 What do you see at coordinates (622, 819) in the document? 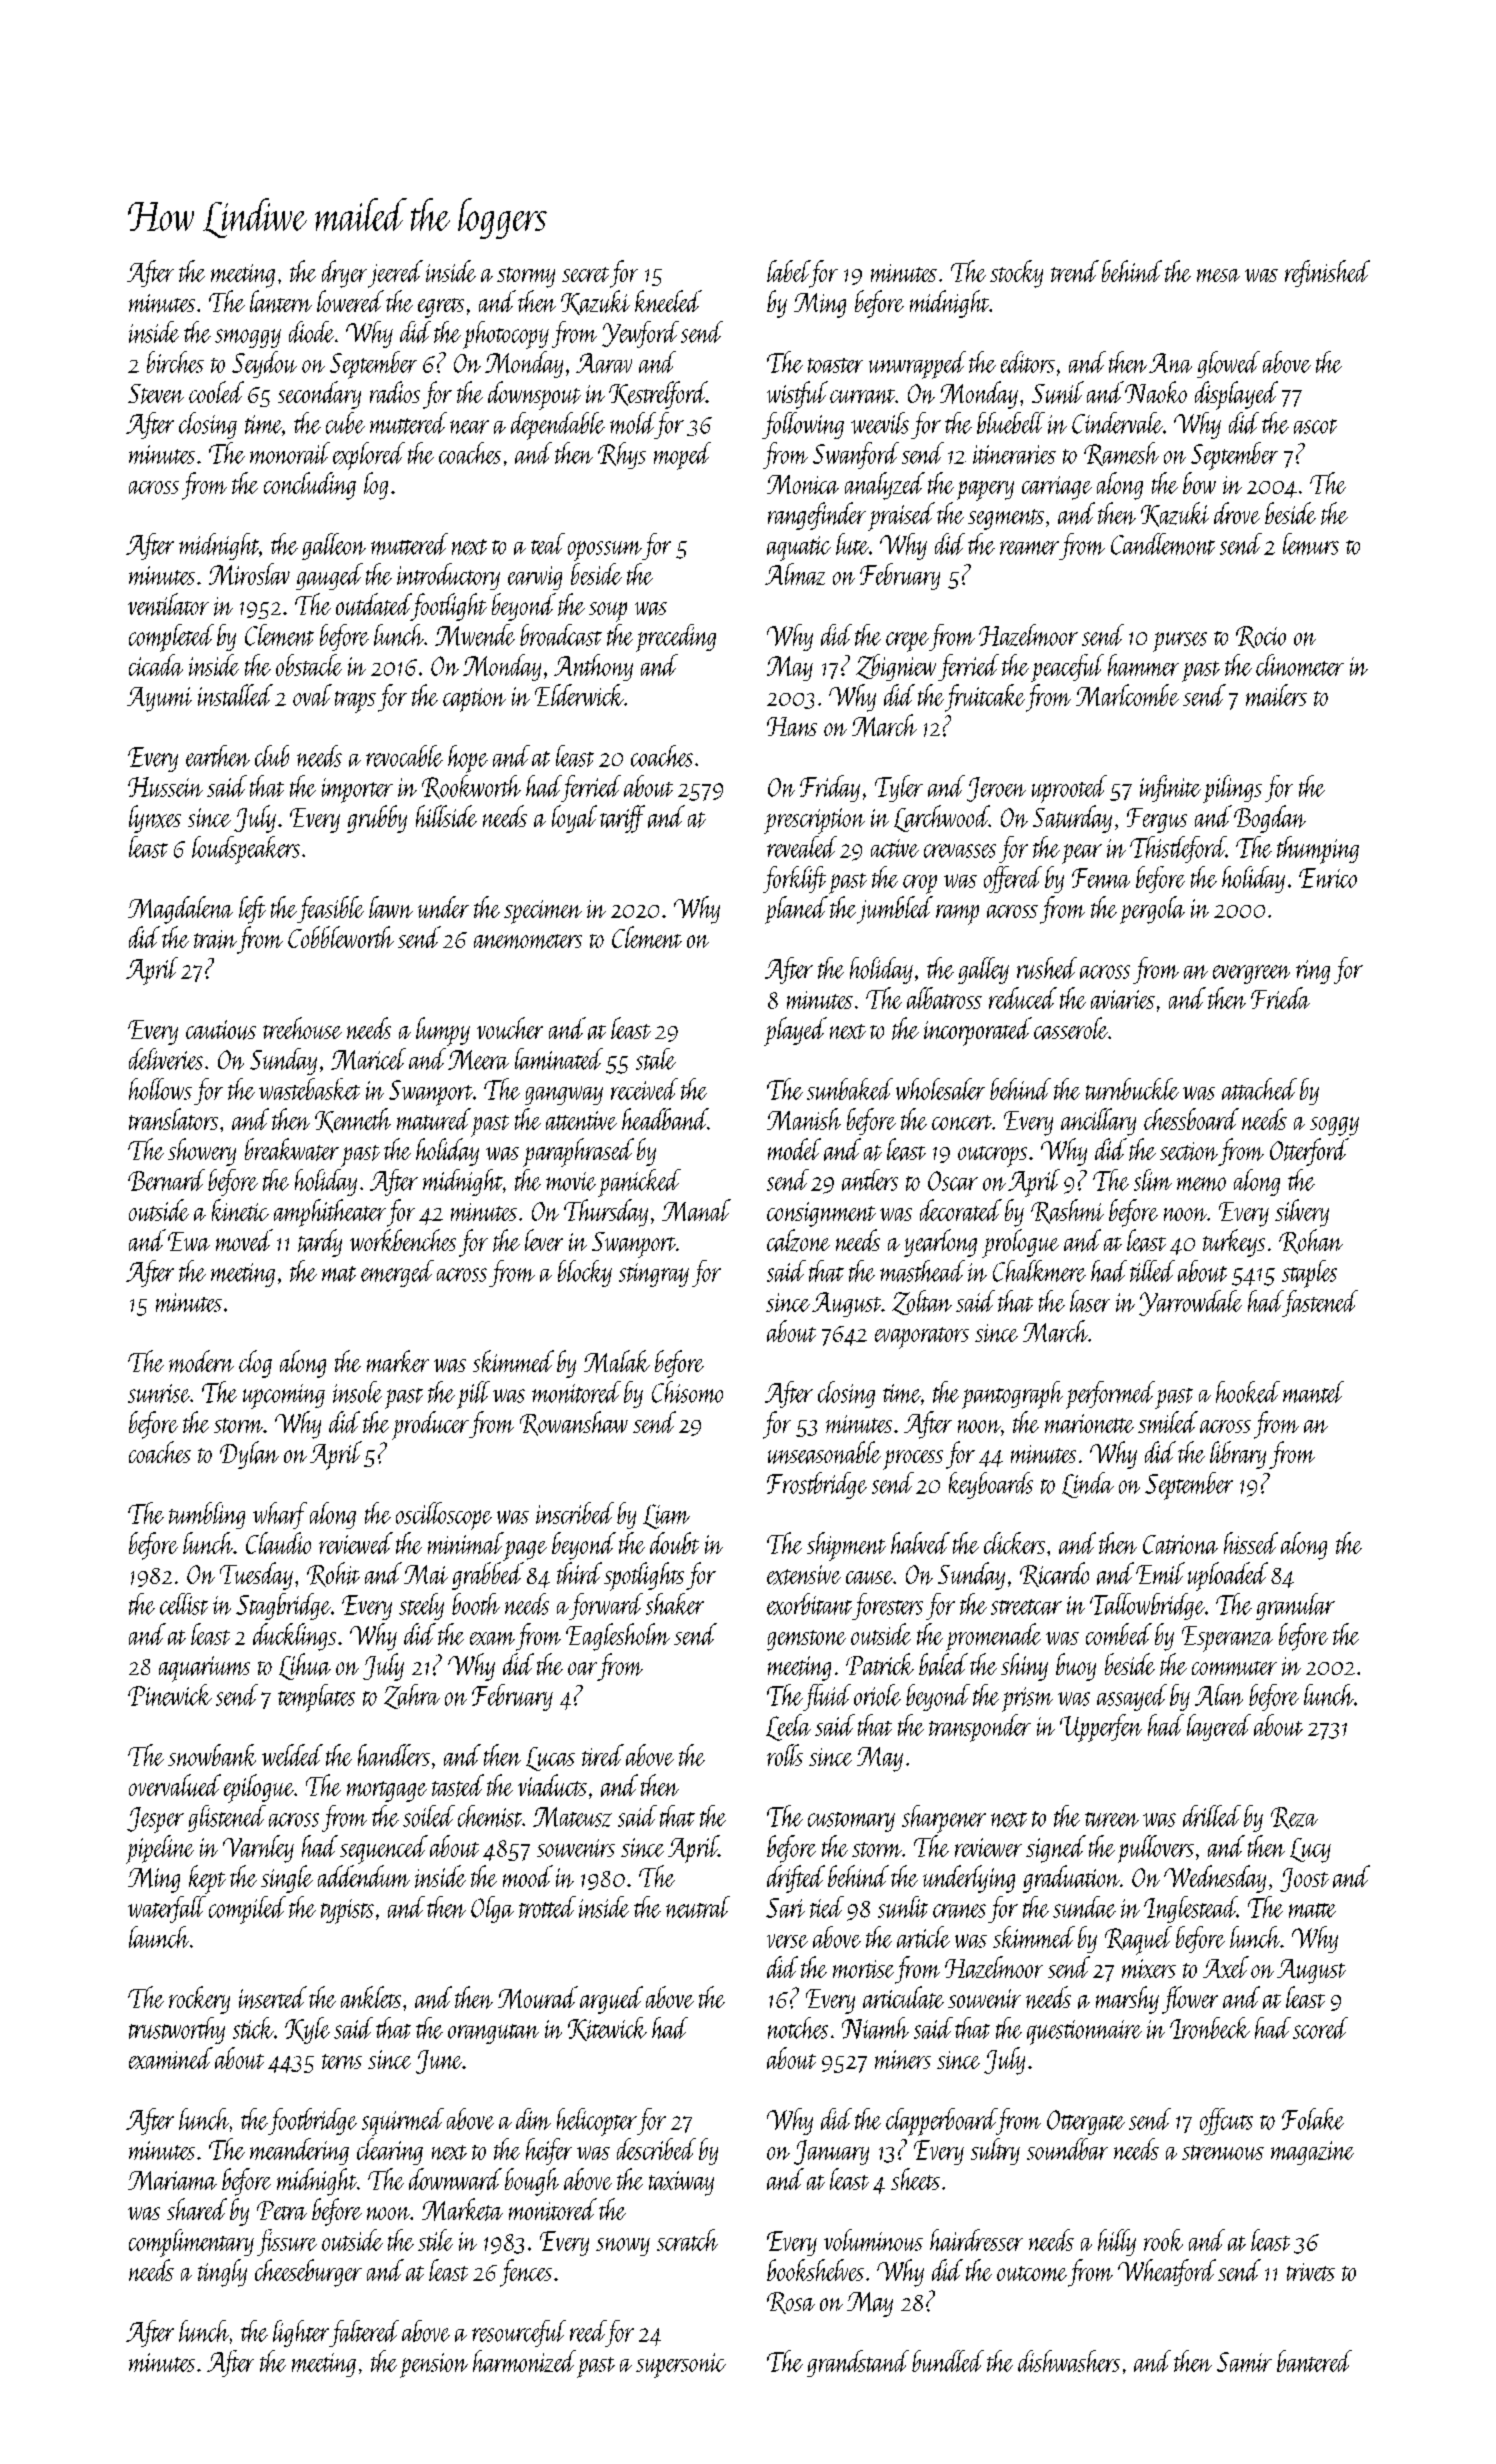
I see `tariff` at bounding box center [622, 819].
